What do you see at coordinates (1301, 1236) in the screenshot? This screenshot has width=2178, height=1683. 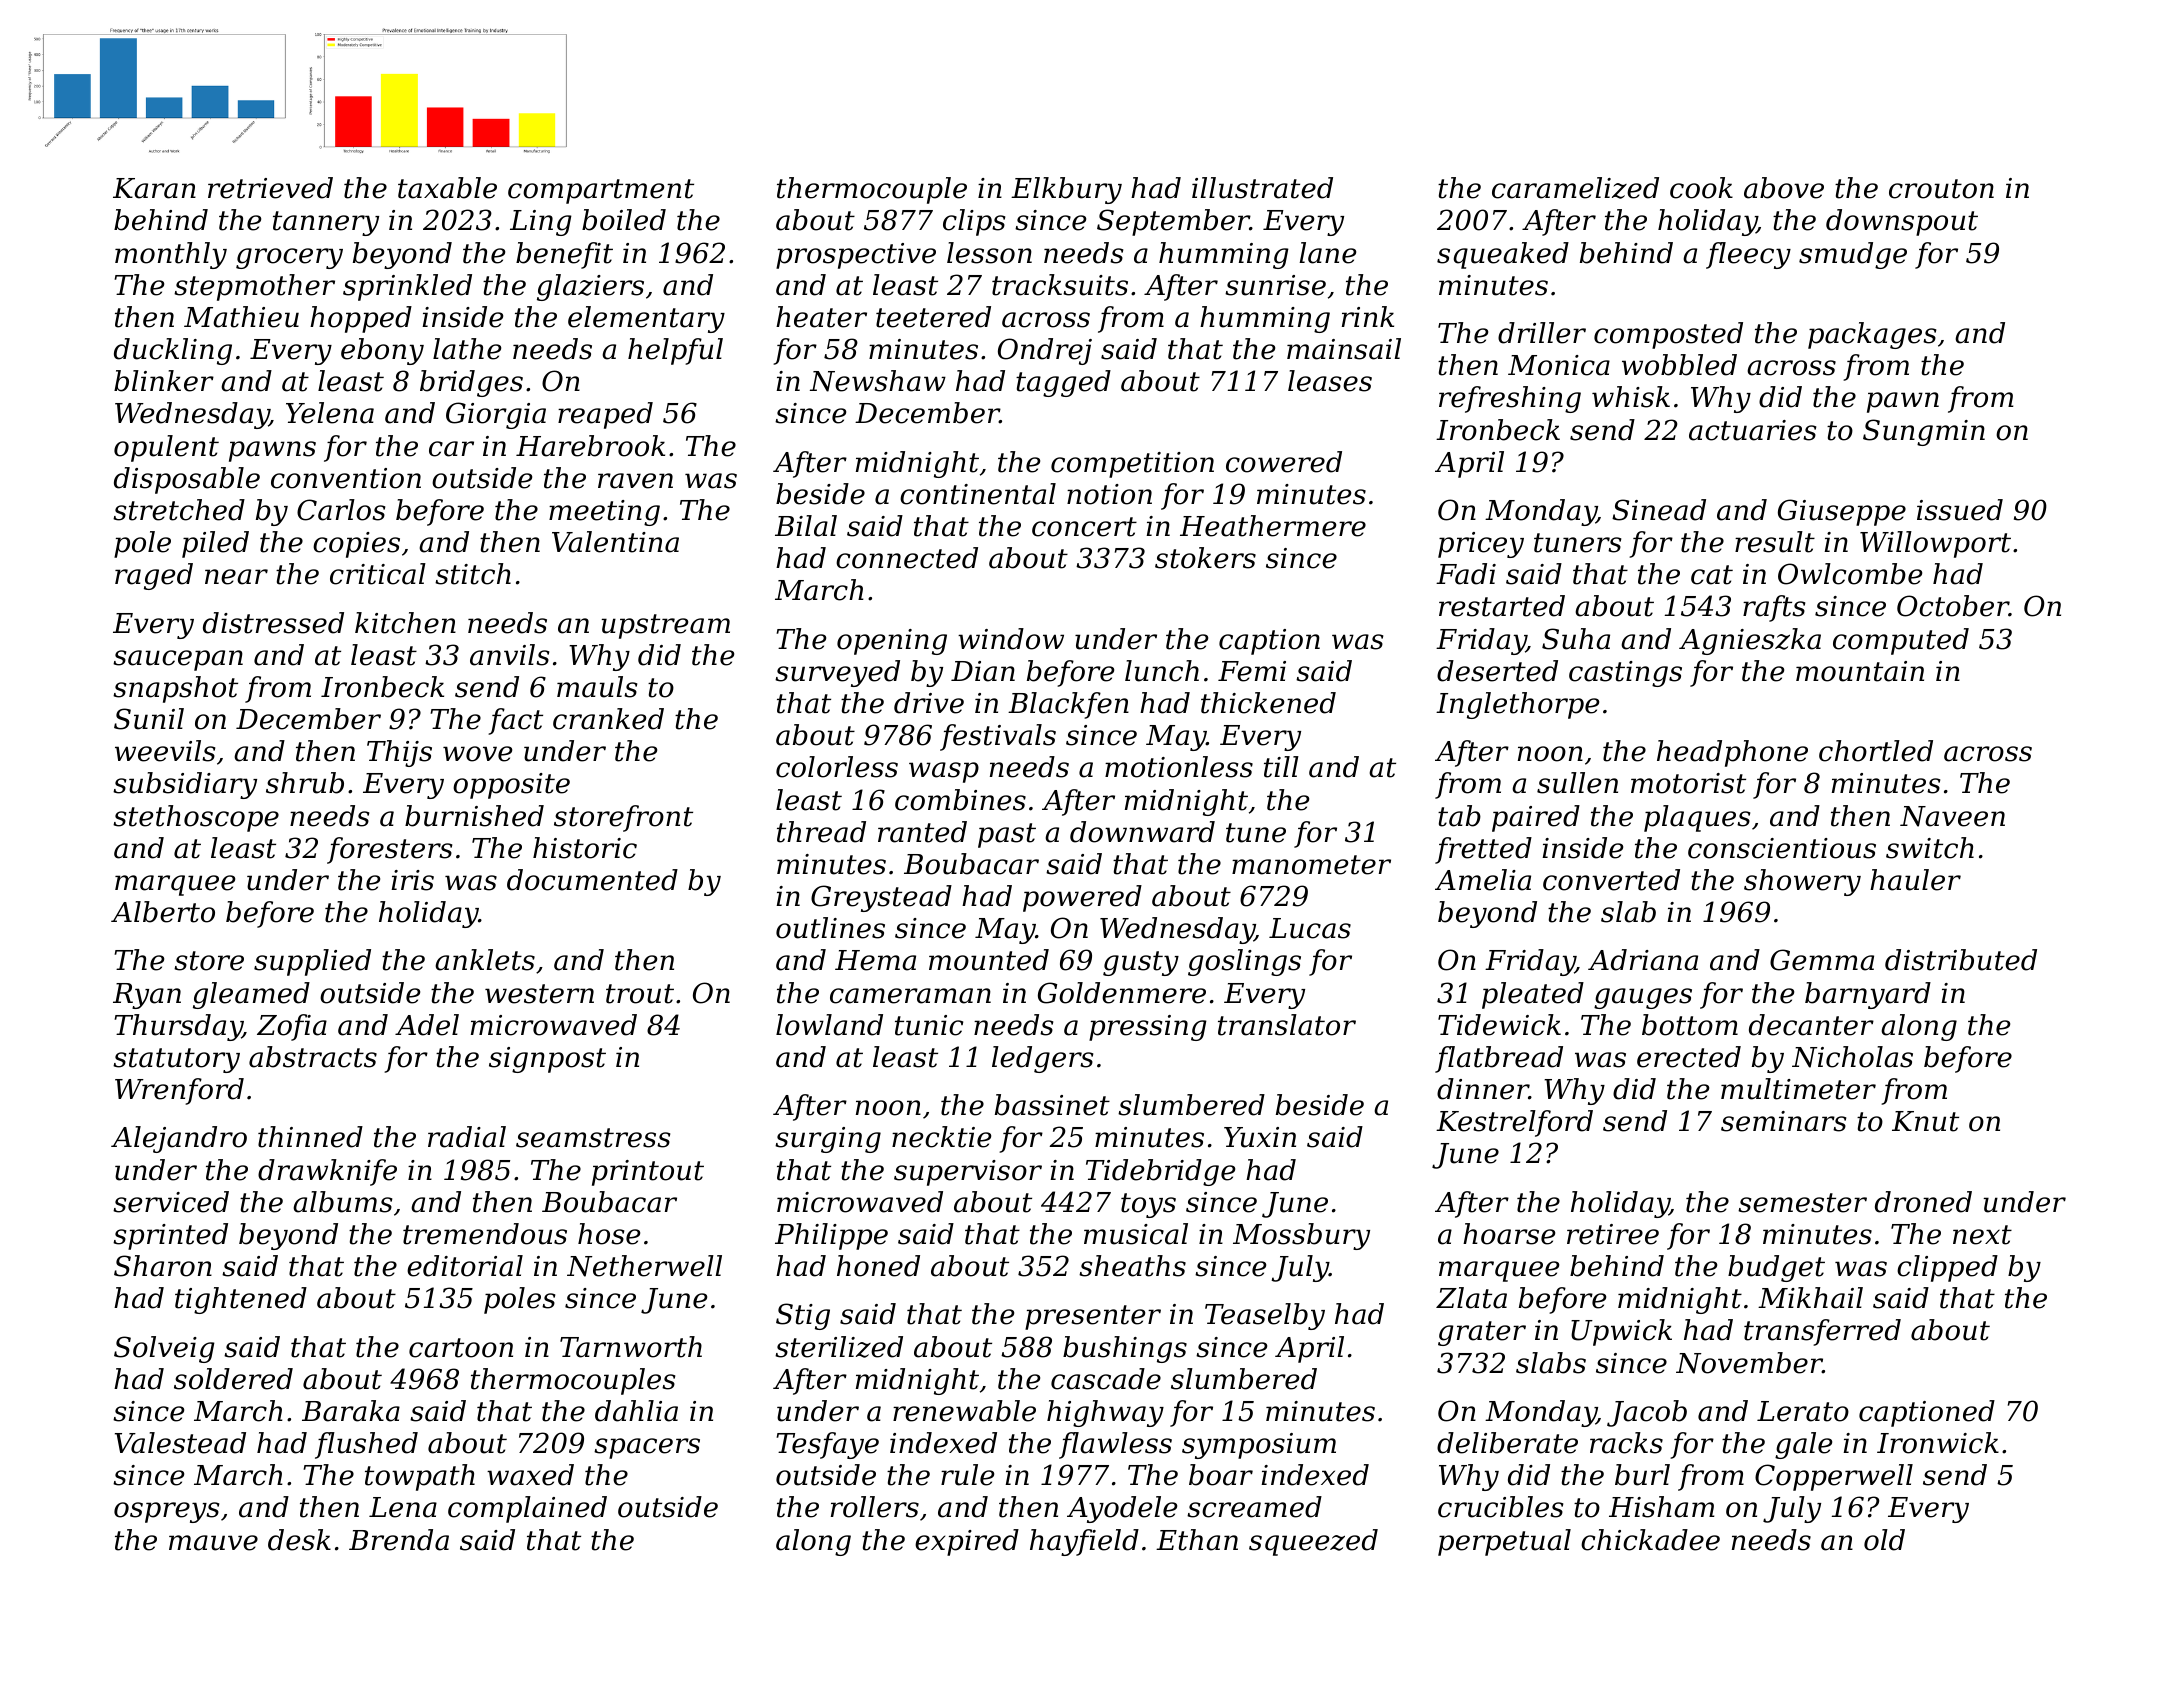 I see `Mossbury` at bounding box center [1301, 1236].
